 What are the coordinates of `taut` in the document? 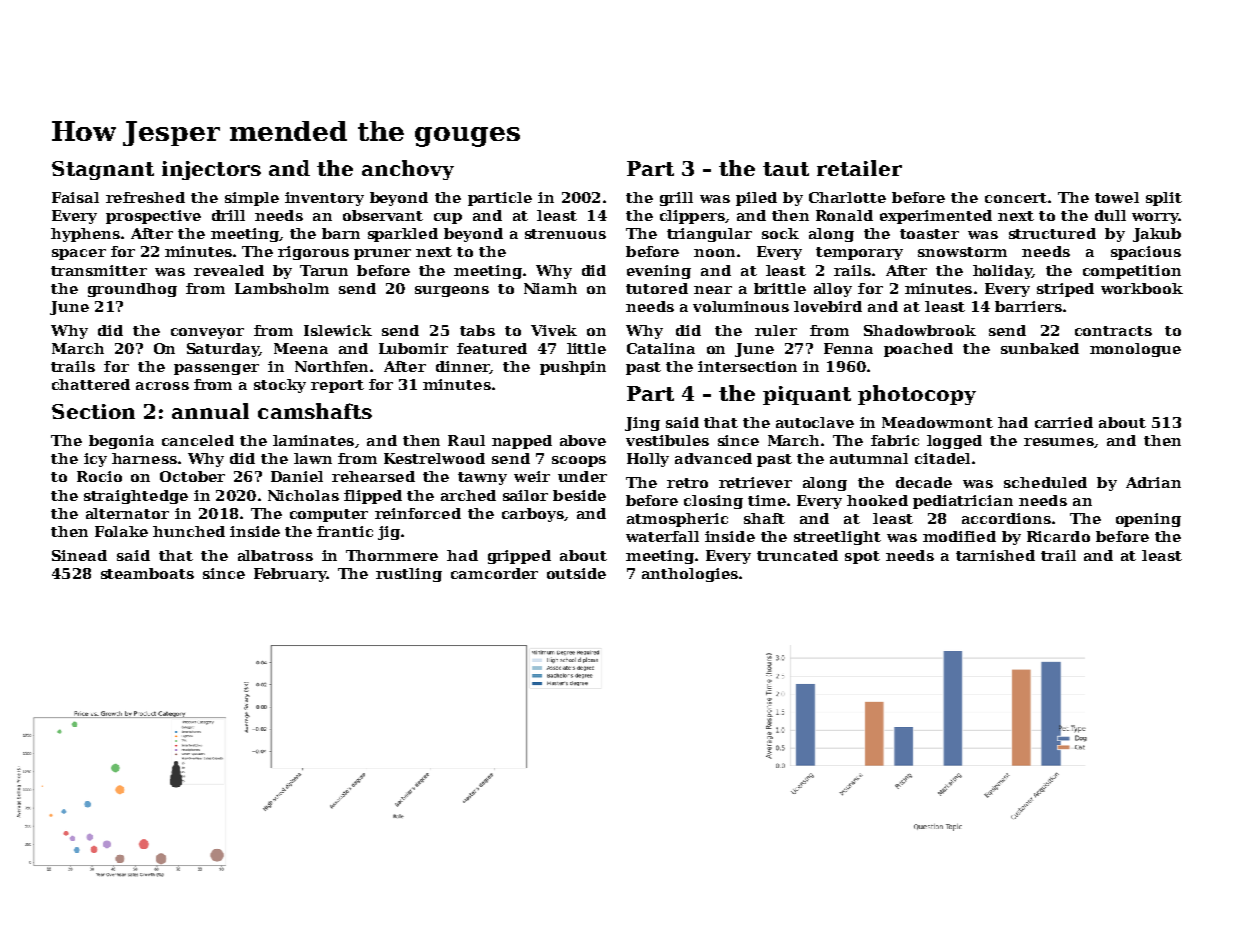 It's located at (786, 169).
